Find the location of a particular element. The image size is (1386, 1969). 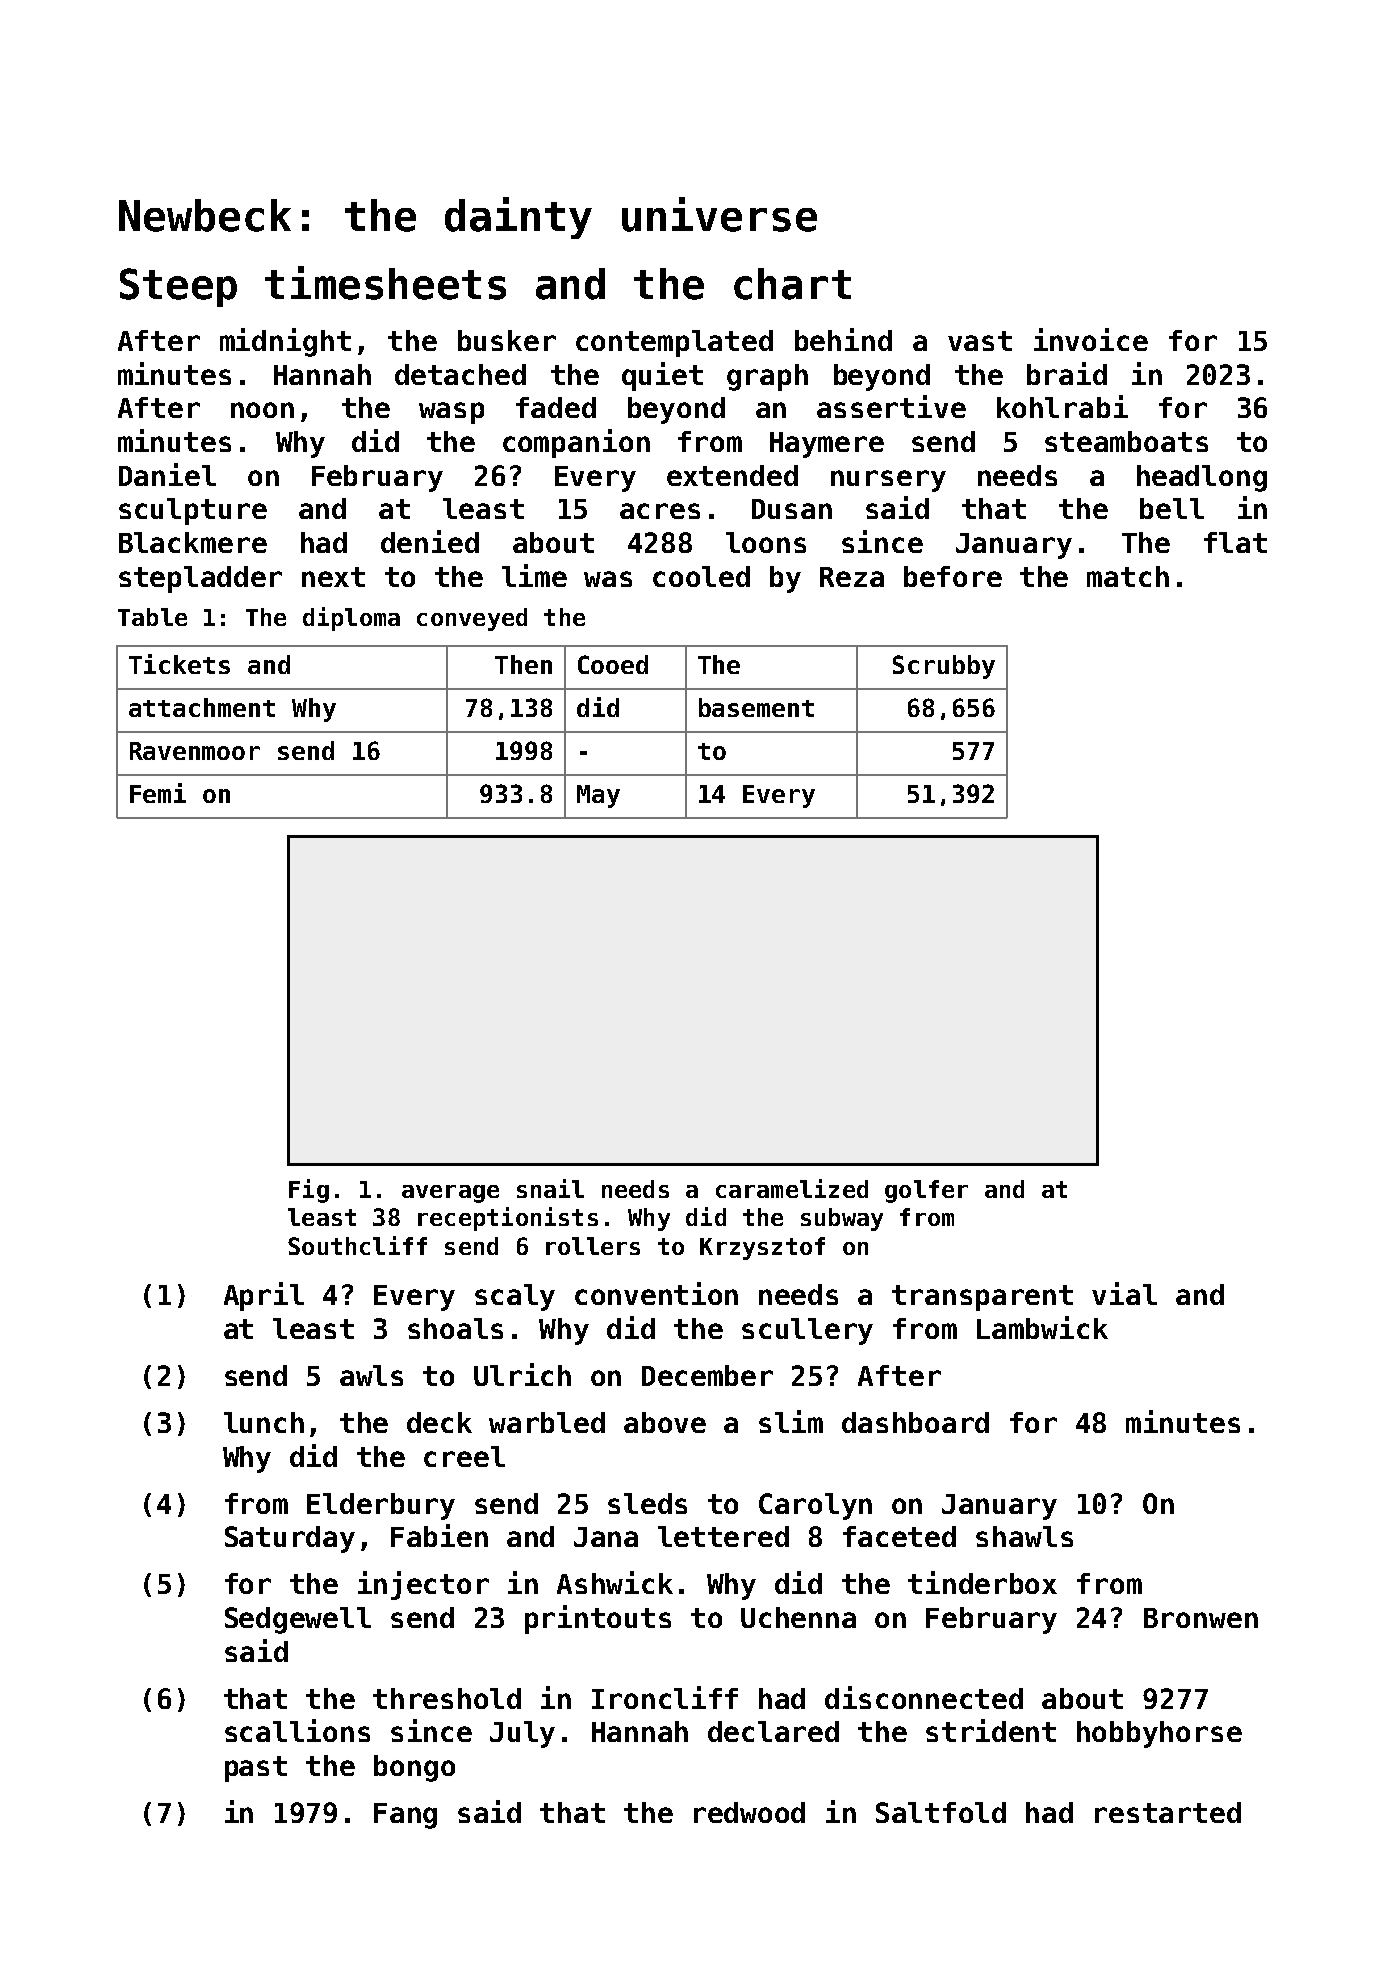

kohlrabi is located at coordinates (1062, 406).
